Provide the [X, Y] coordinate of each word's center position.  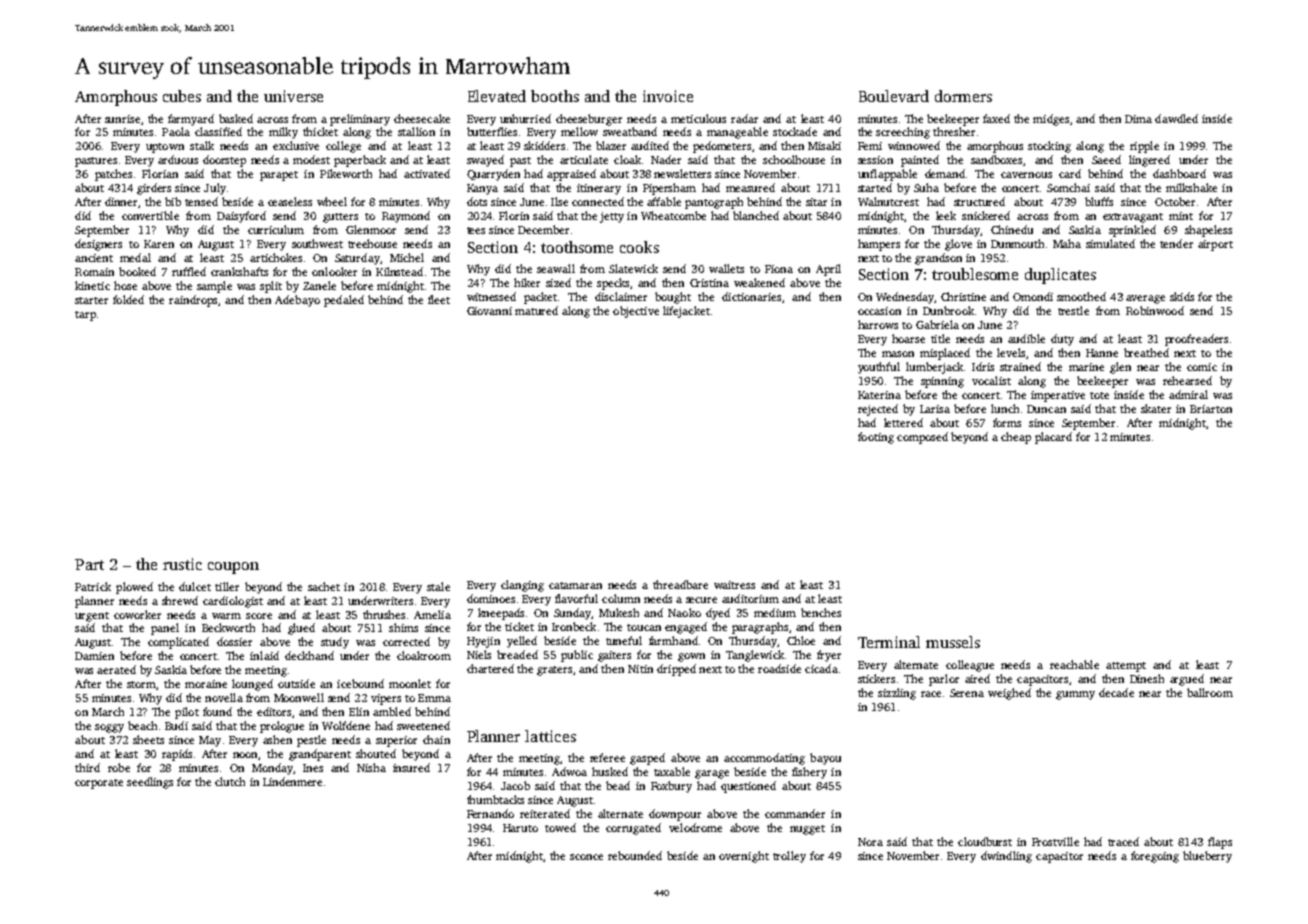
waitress [734, 585]
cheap [1016, 438]
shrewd [180, 600]
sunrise [122, 119]
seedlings [150, 783]
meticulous [698, 118]
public [577, 656]
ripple [1144, 147]
